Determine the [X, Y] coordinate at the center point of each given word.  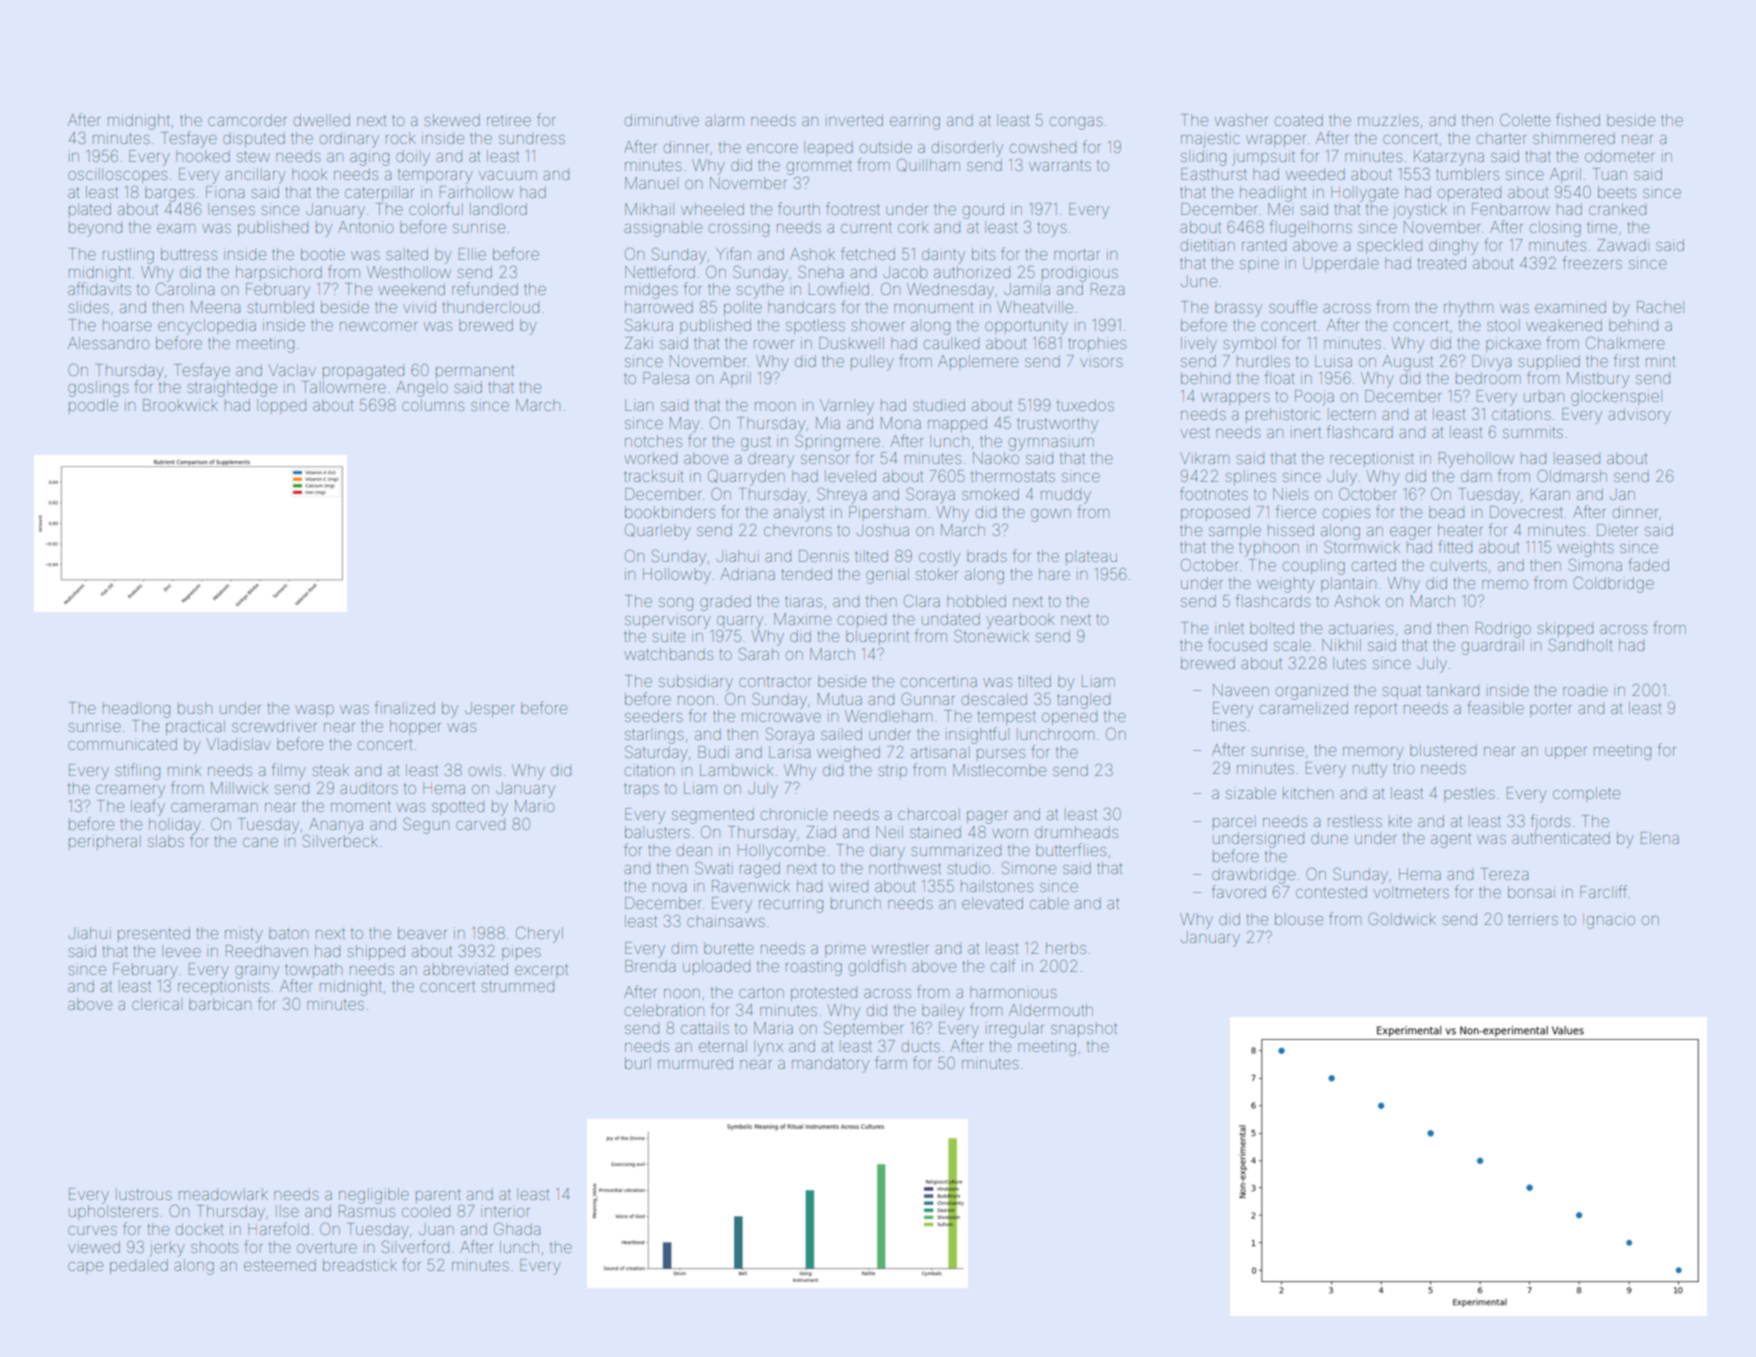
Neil [889, 832]
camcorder [247, 120]
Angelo [422, 389]
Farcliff [1603, 891]
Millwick [239, 788]
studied [939, 405]
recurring [791, 905]
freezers [1592, 262]
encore [772, 148]
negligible [374, 1196]
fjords [1550, 822]
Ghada [517, 1228]
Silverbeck [340, 840]
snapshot [1084, 1029]
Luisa [1333, 361]
